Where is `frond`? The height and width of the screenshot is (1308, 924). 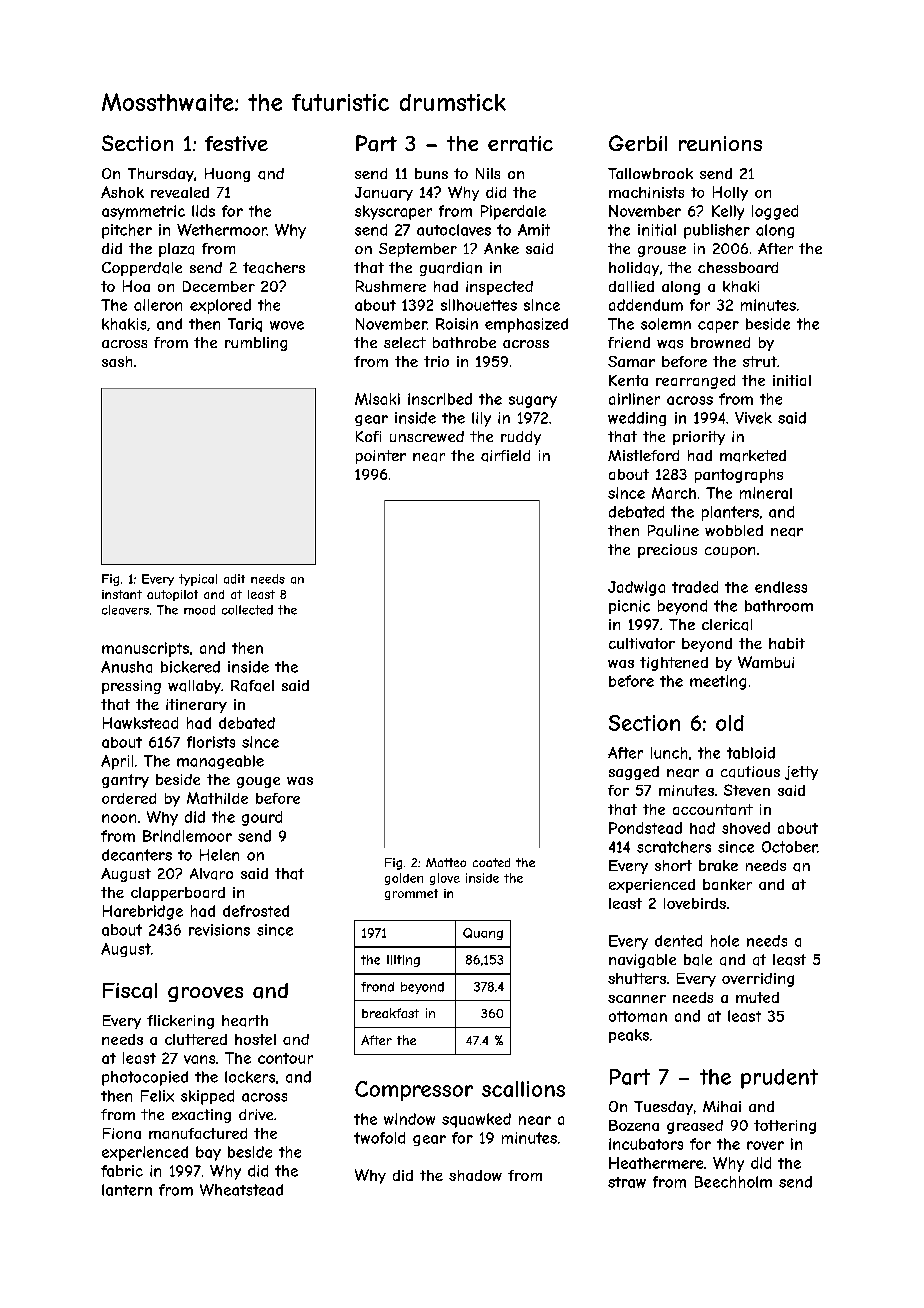
frond is located at coordinates (377, 987).
